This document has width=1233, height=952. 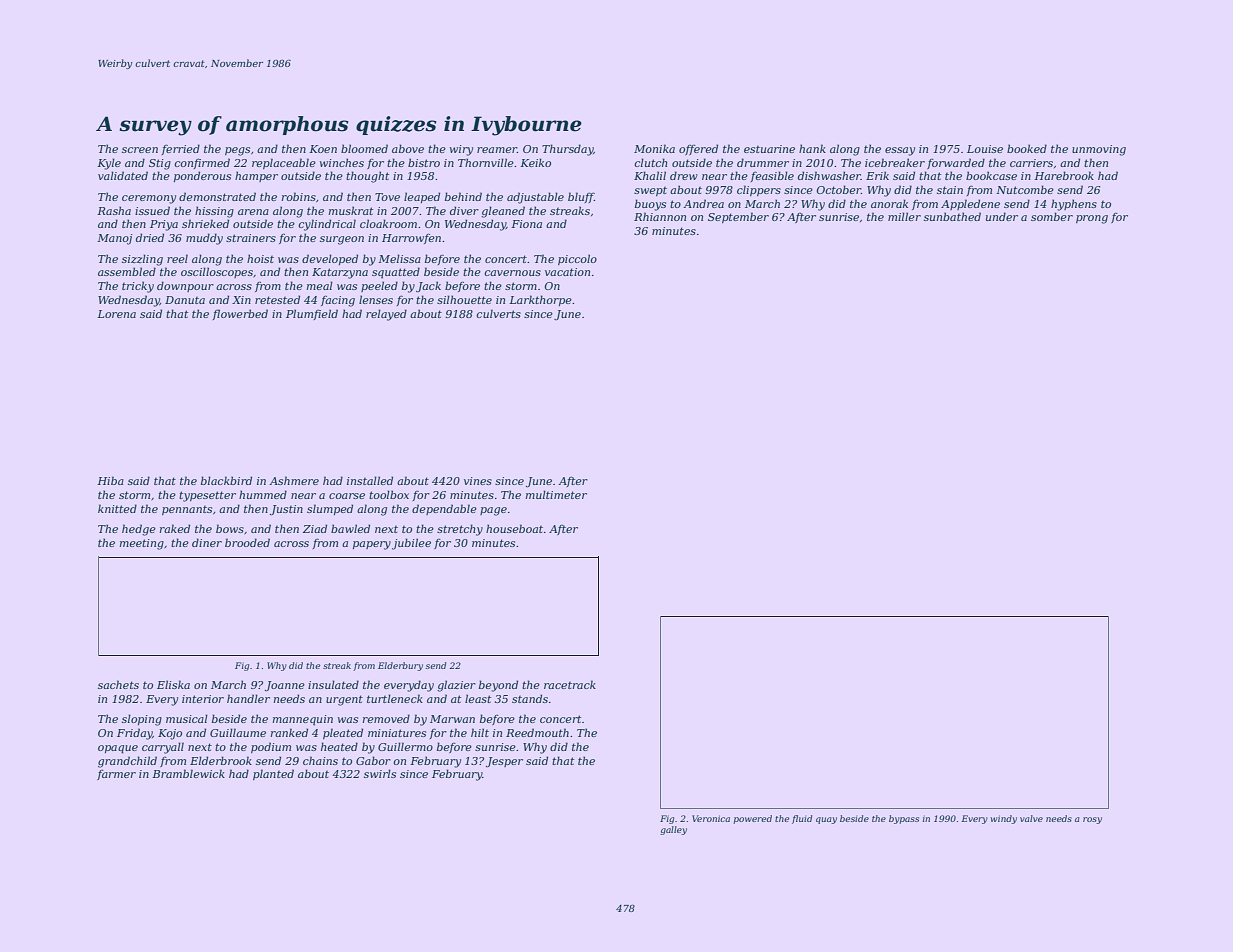 What do you see at coordinates (323, 149) in the document?
I see `Koen` at bounding box center [323, 149].
